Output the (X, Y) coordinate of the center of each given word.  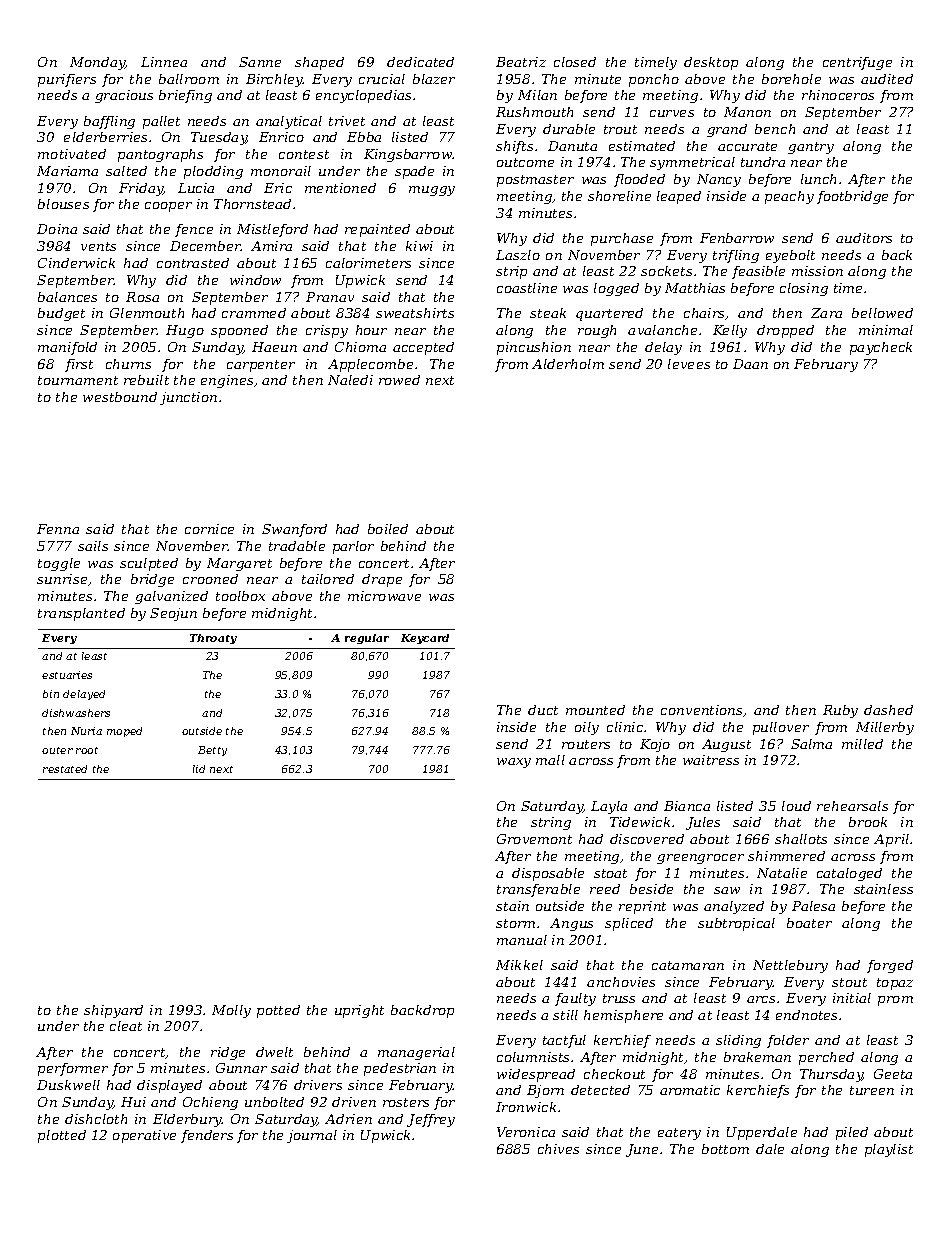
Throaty (213, 639)
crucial (382, 79)
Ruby (840, 711)
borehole (791, 79)
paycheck (881, 348)
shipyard (113, 1011)
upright (359, 1011)
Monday (97, 63)
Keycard (425, 639)
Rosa (142, 297)
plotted (62, 1136)
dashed (888, 710)
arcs (761, 999)
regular (367, 639)
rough (597, 331)
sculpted (149, 564)
